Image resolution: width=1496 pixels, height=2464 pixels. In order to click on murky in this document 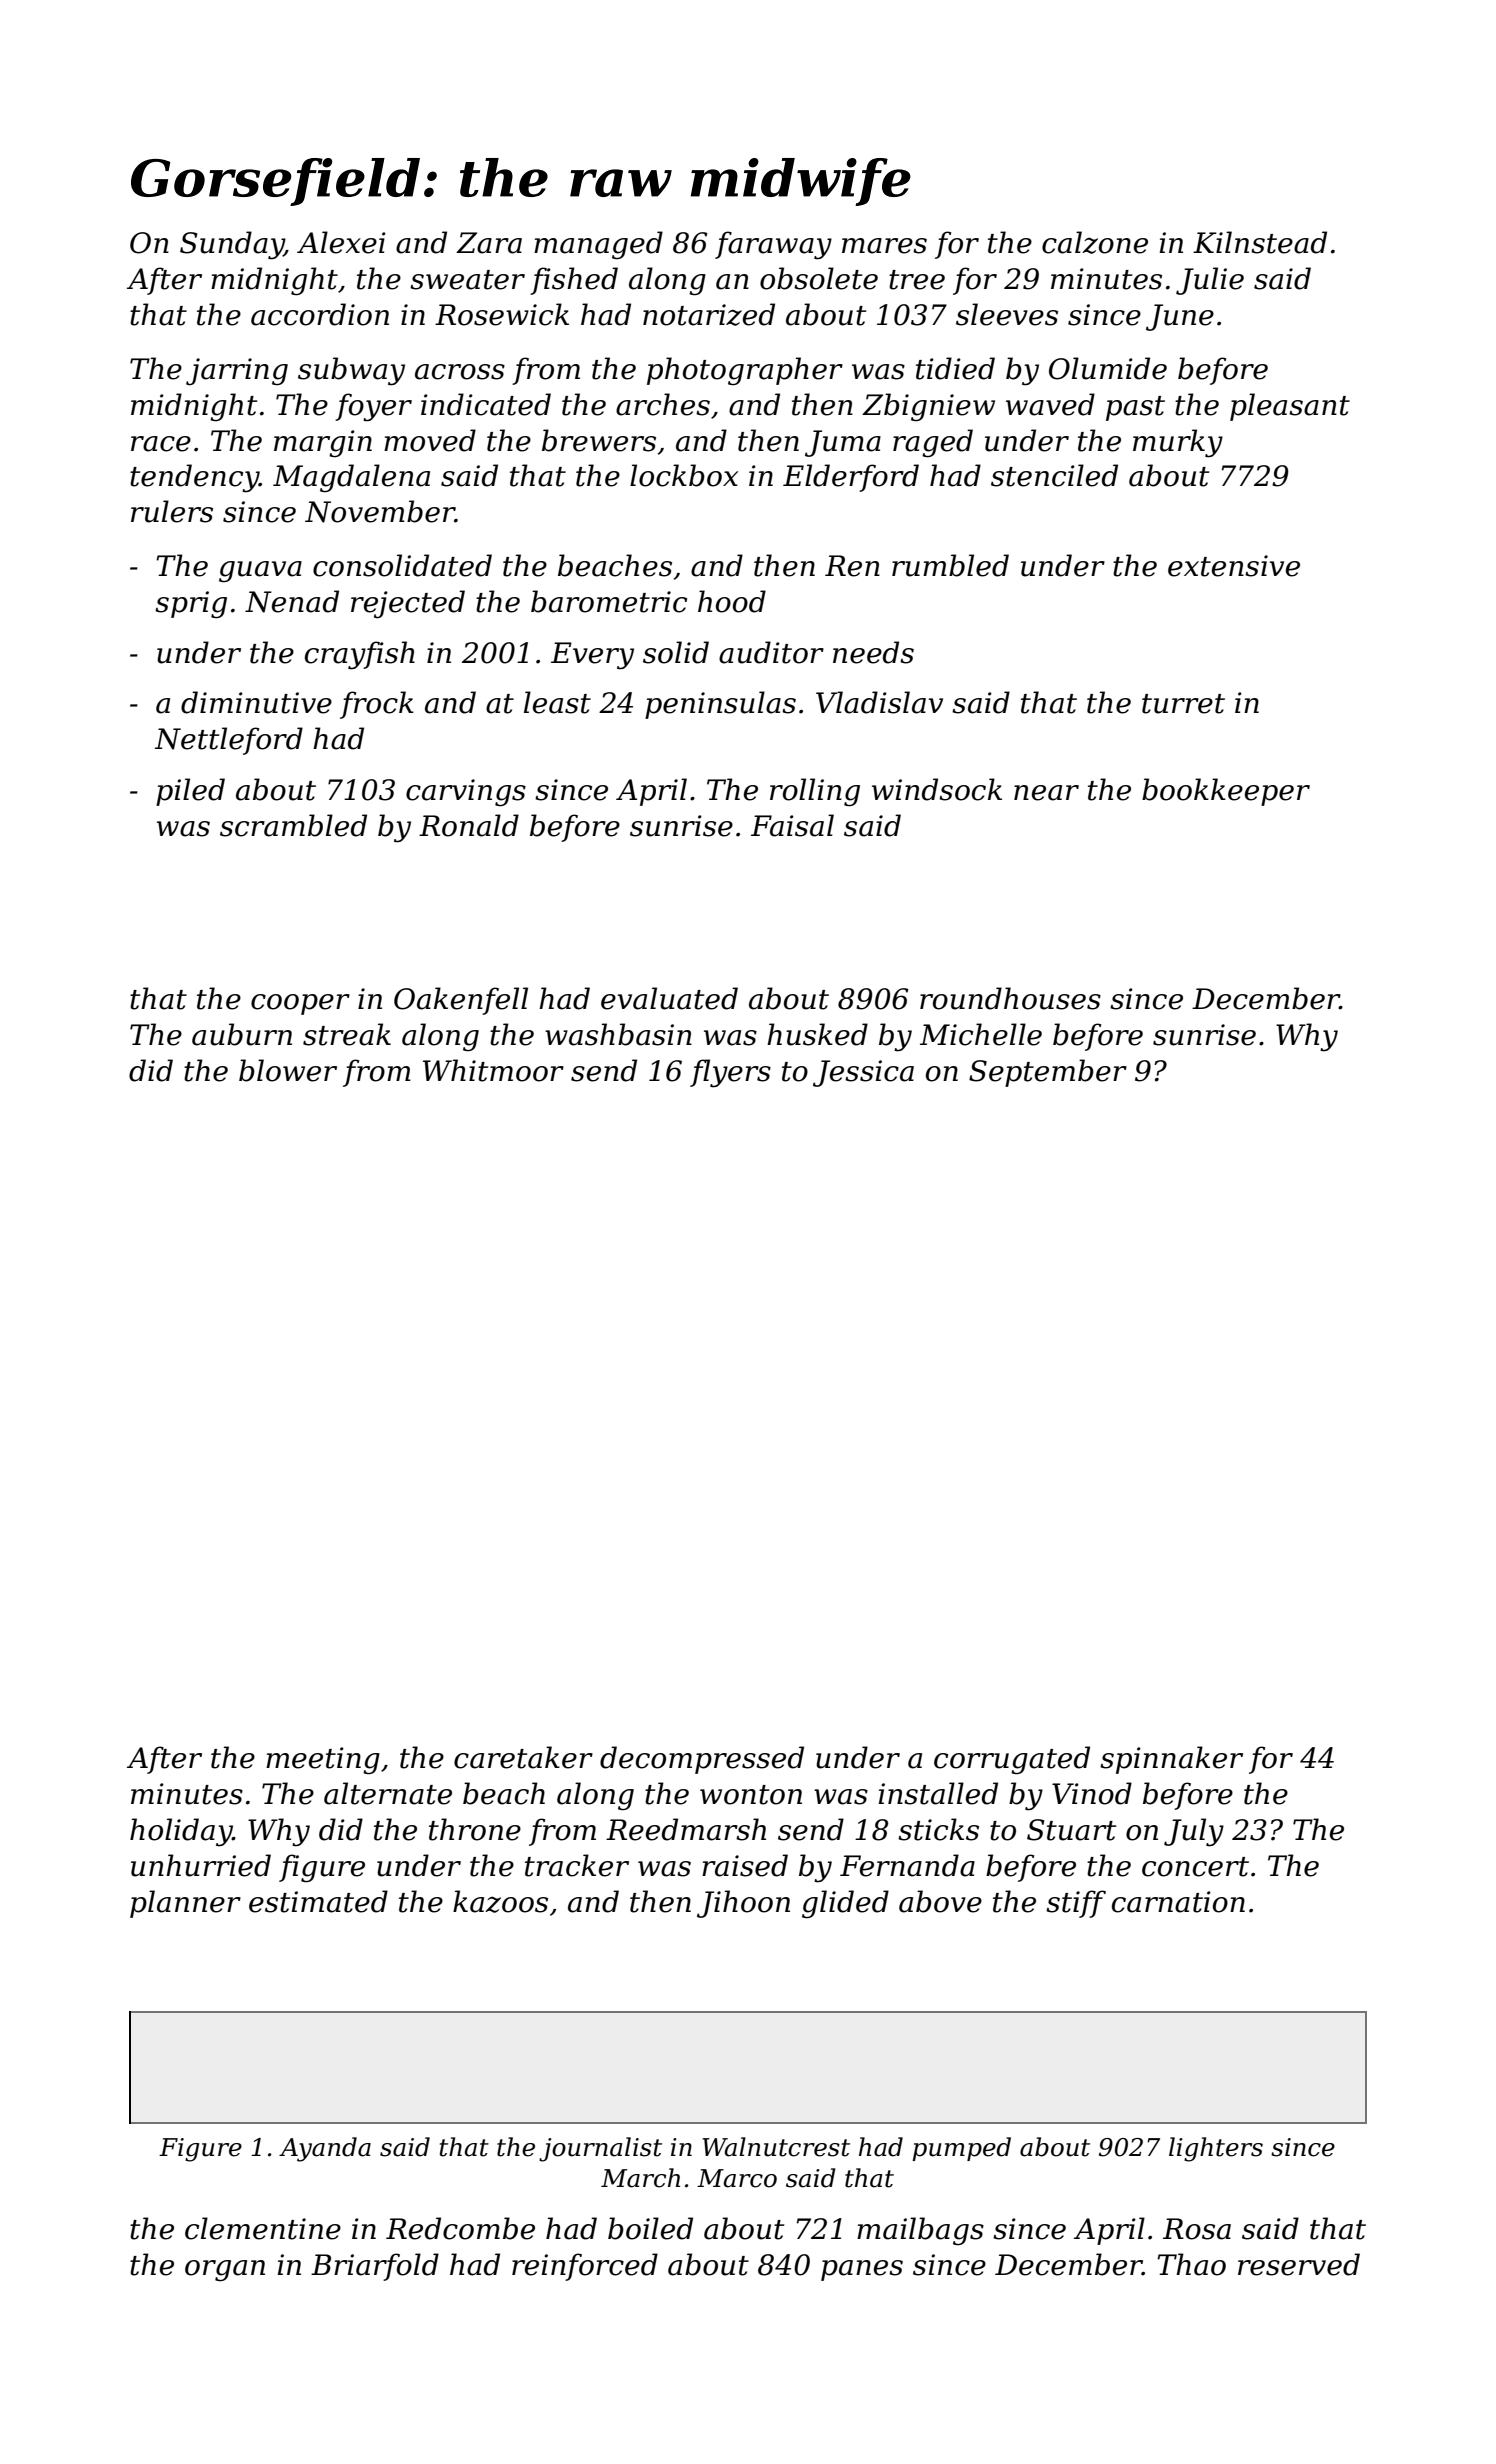, I will do `click(1178, 443)`.
